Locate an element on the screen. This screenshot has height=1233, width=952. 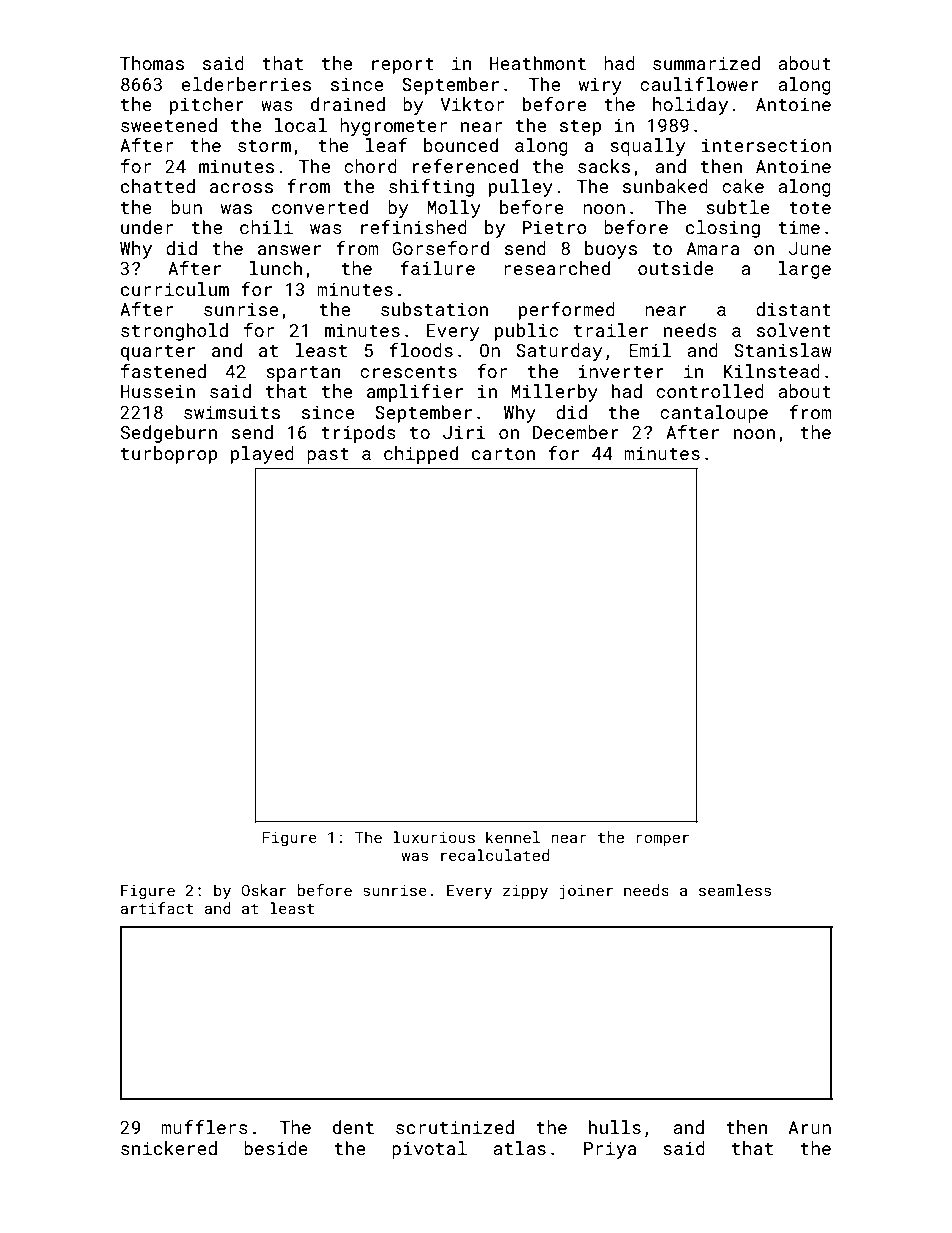
artifact is located at coordinates (157, 908).
